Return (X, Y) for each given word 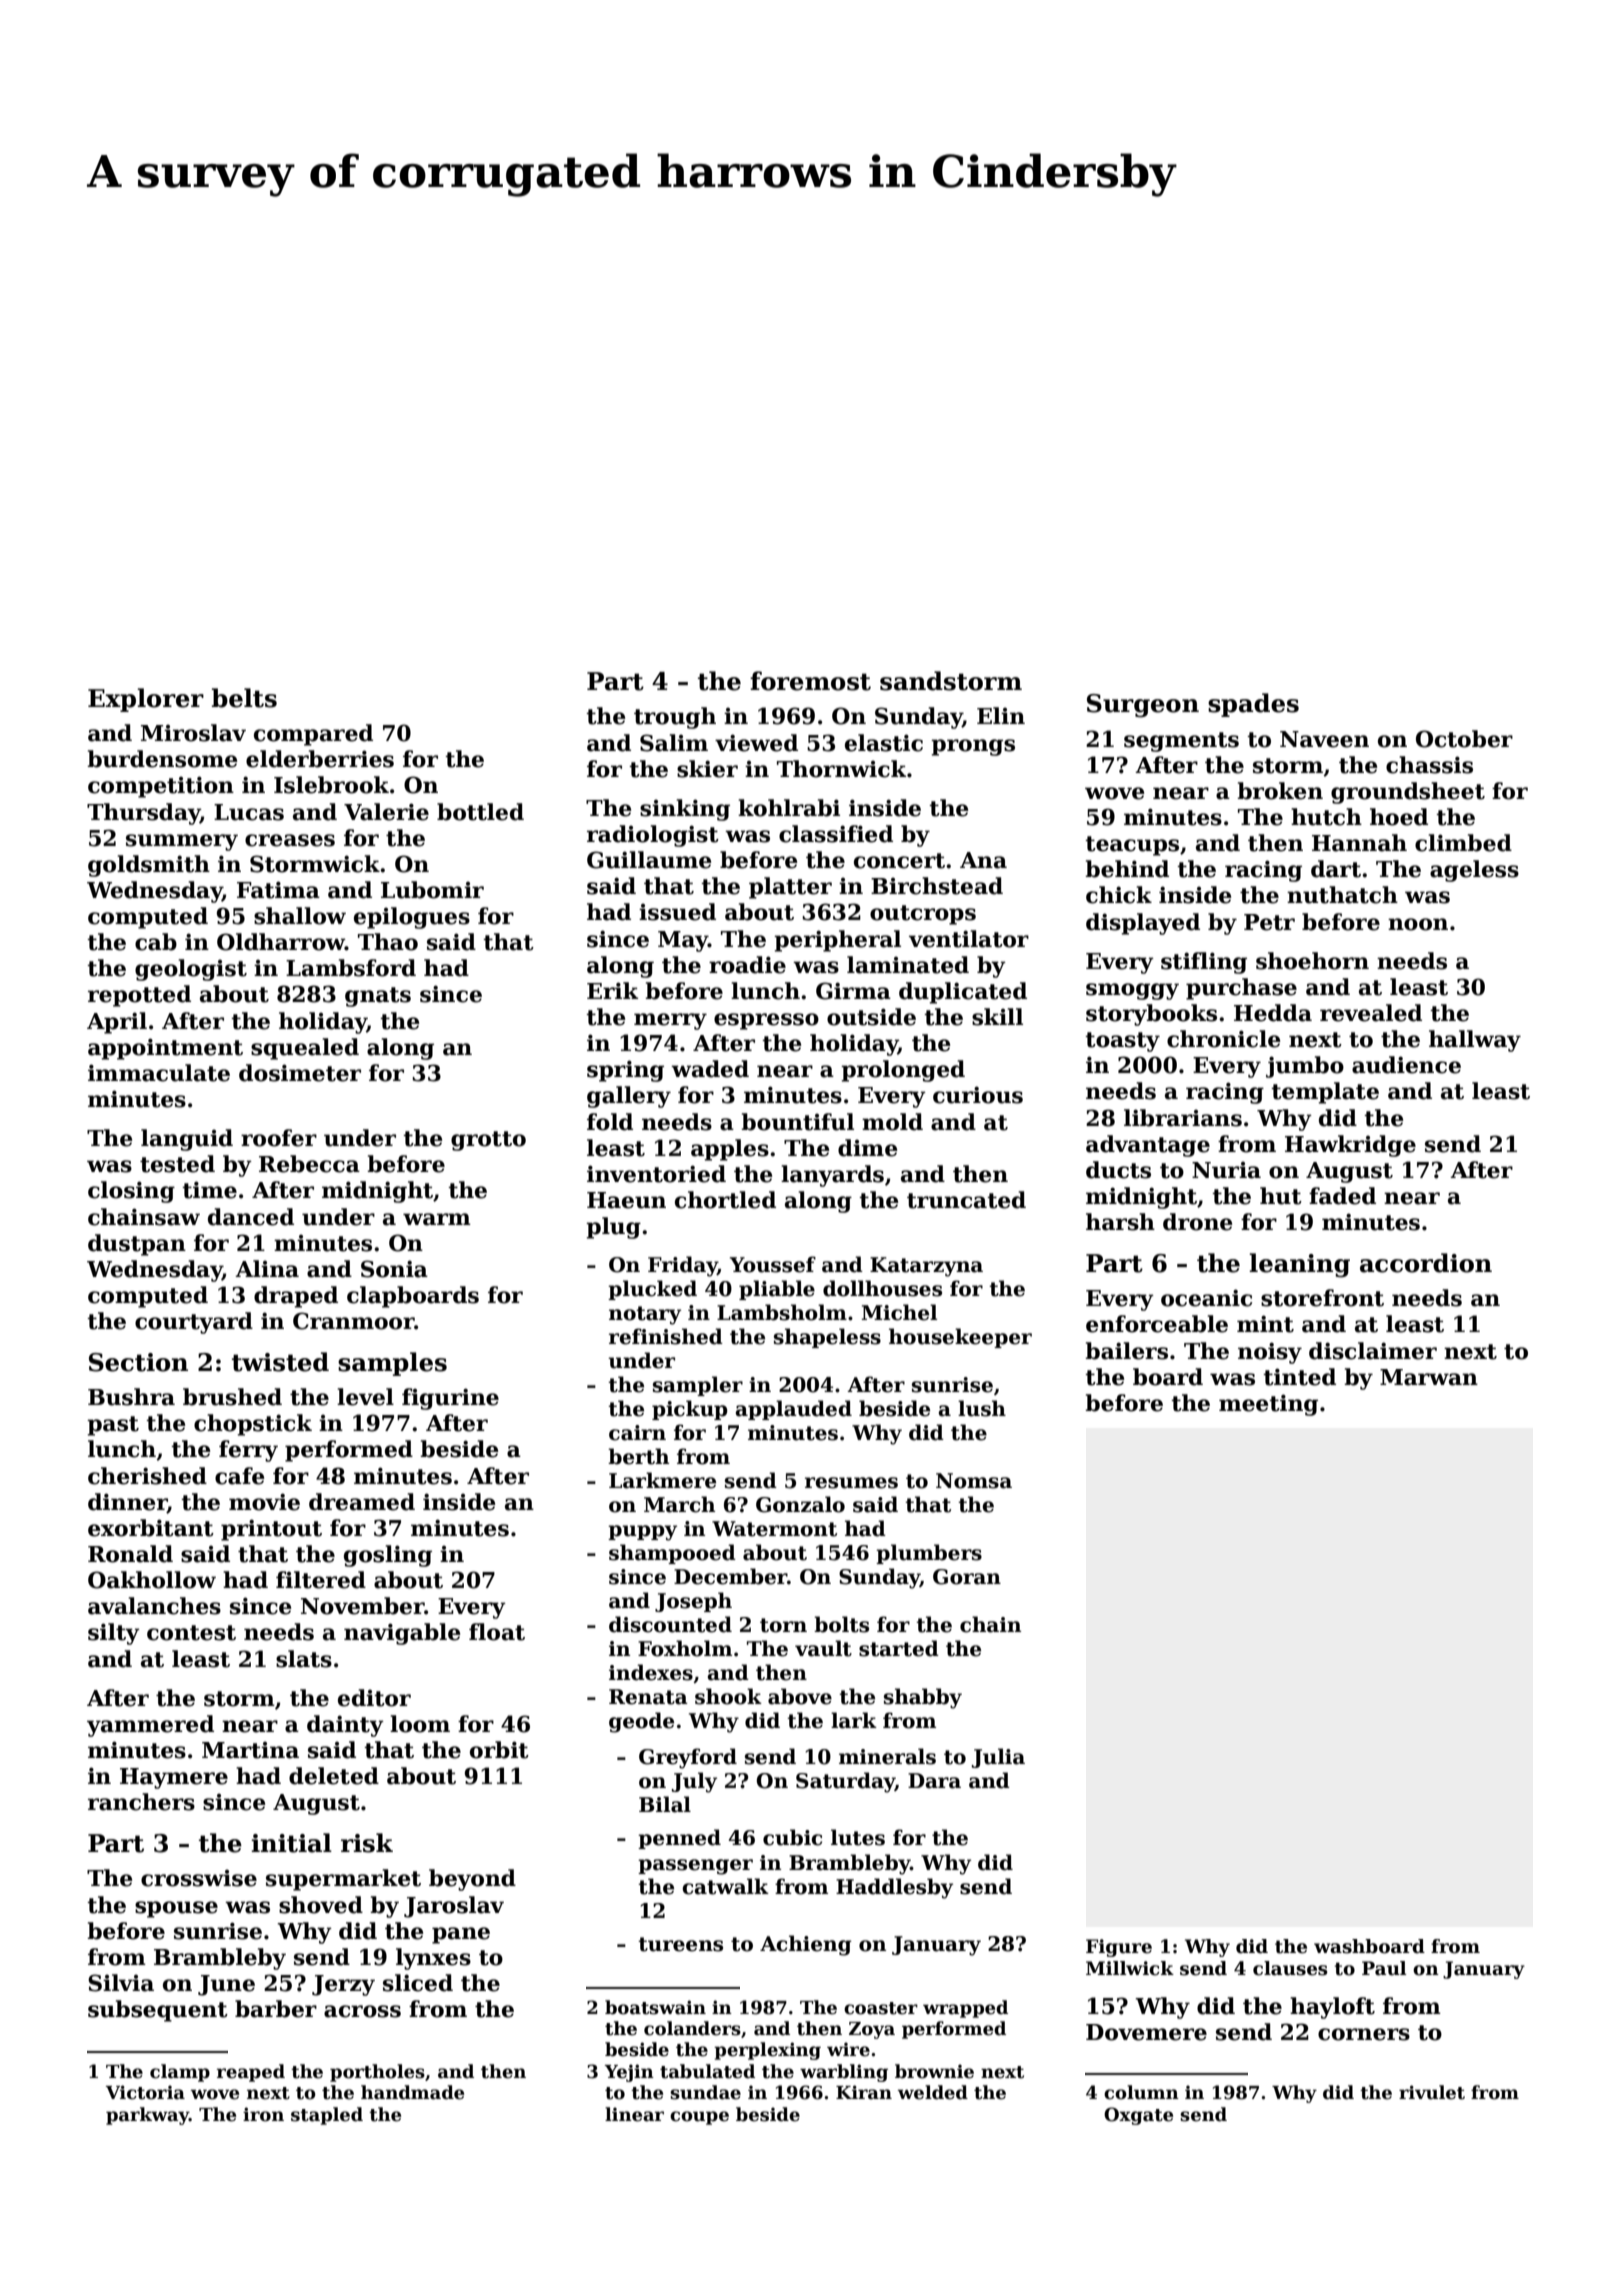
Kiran (864, 2092)
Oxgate (1138, 2116)
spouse (176, 1909)
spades (1253, 705)
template (1325, 1093)
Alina (267, 1269)
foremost (810, 681)
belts (244, 698)
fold (610, 1122)
